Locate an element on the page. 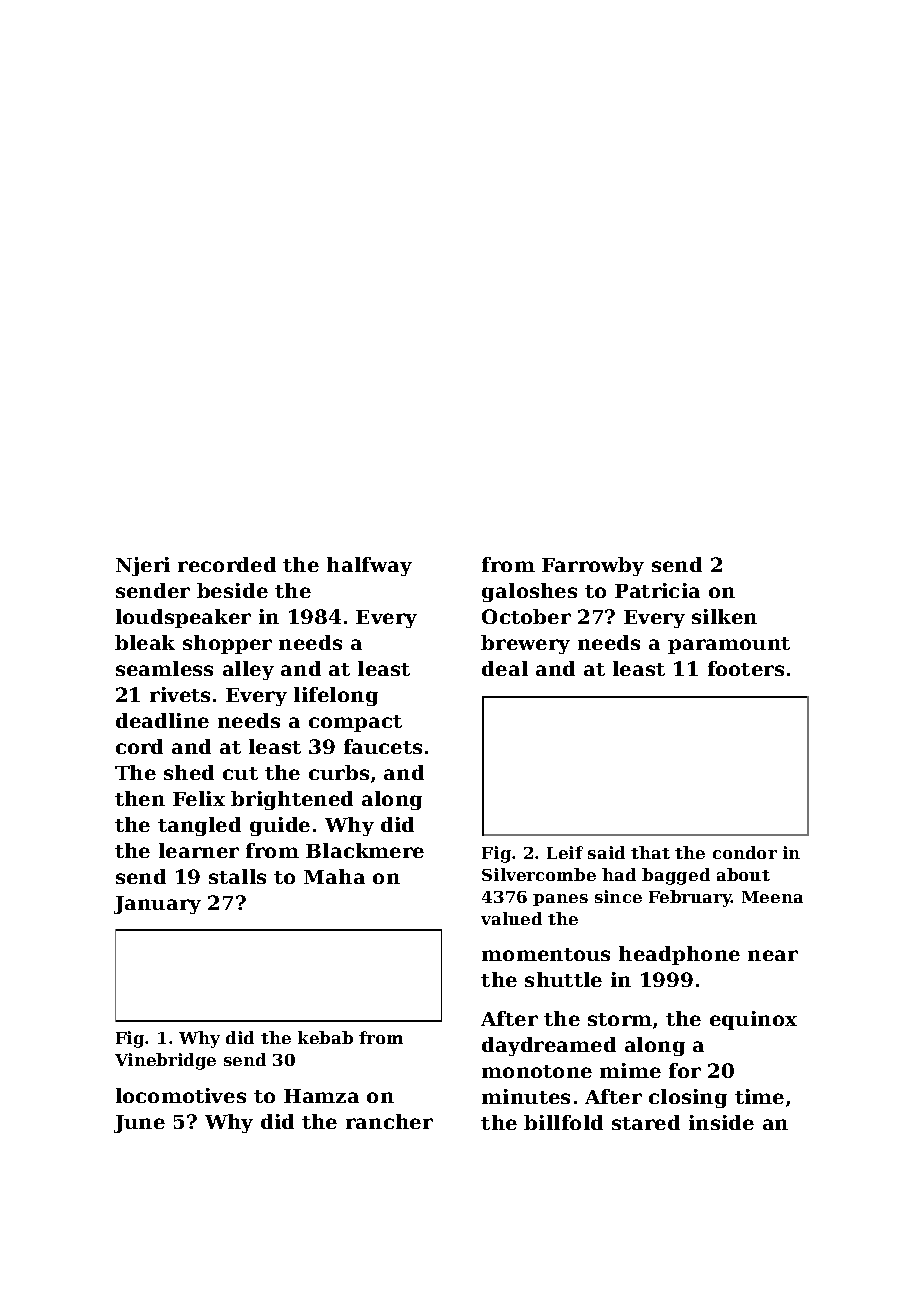 This page has height=1311, width=924. October is located at coordinates (526, 616).
